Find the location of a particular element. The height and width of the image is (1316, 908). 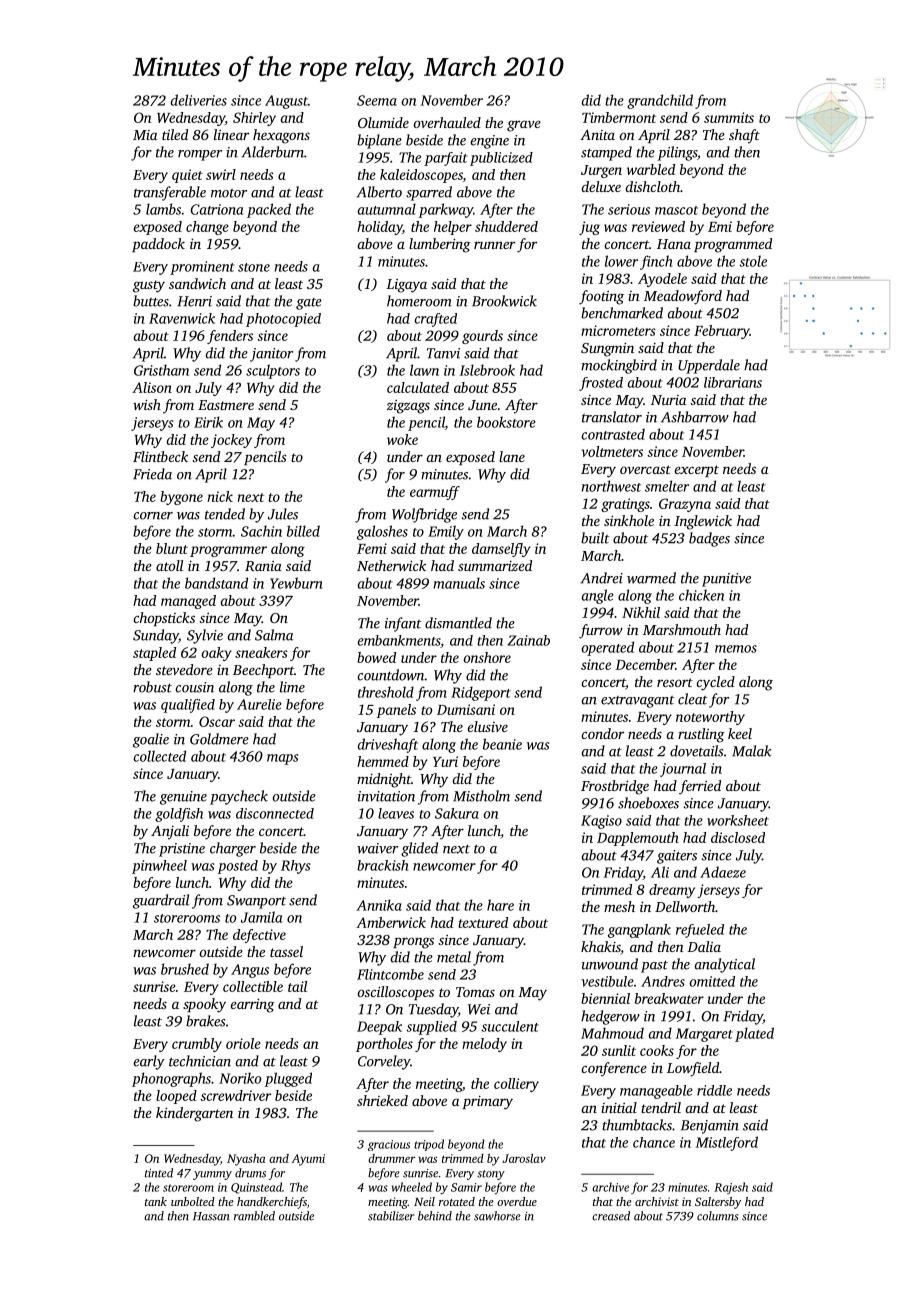

Yuri is located at coordinates (445, 761).
